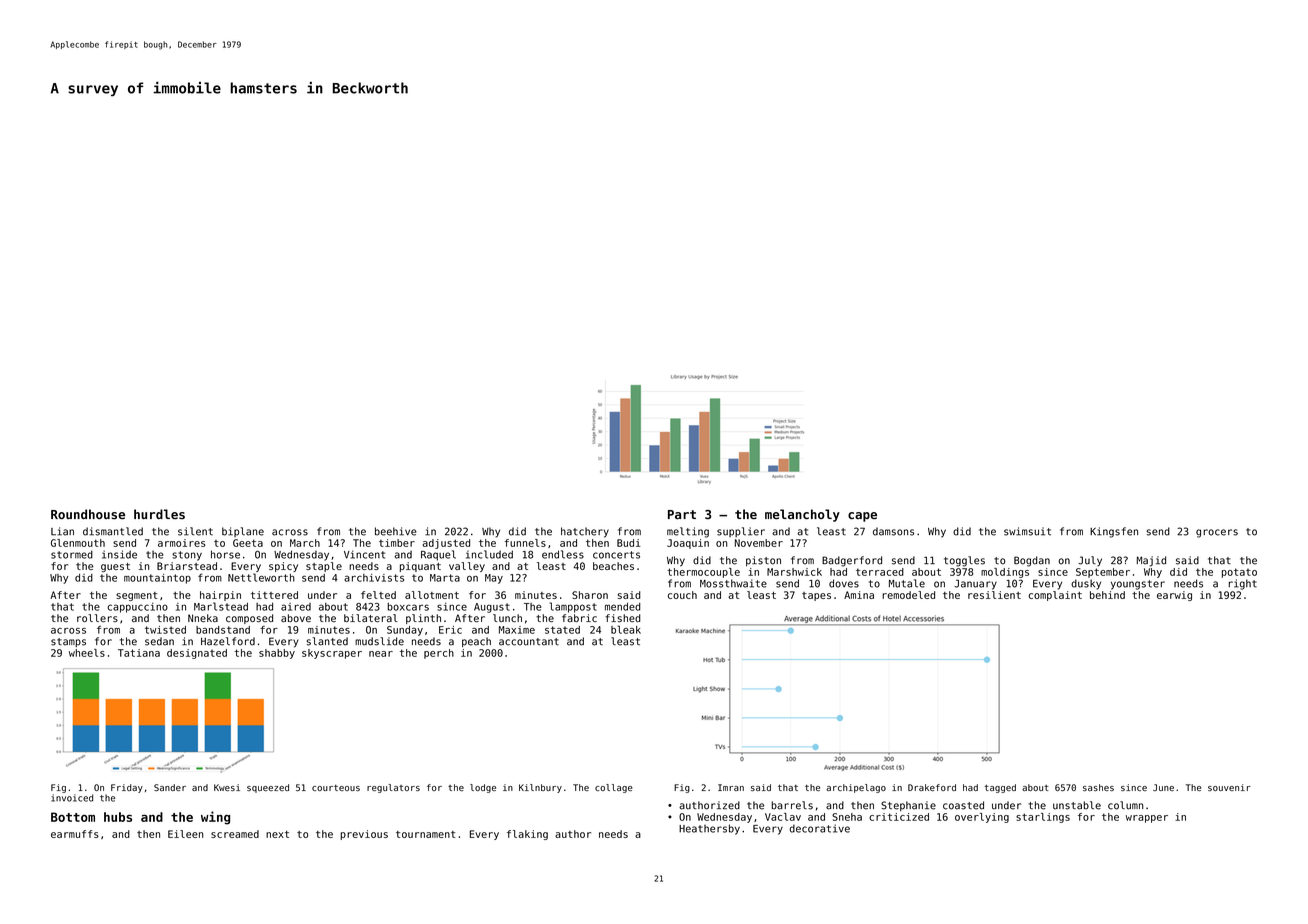  I want to click on cape, so click(862, 517).
